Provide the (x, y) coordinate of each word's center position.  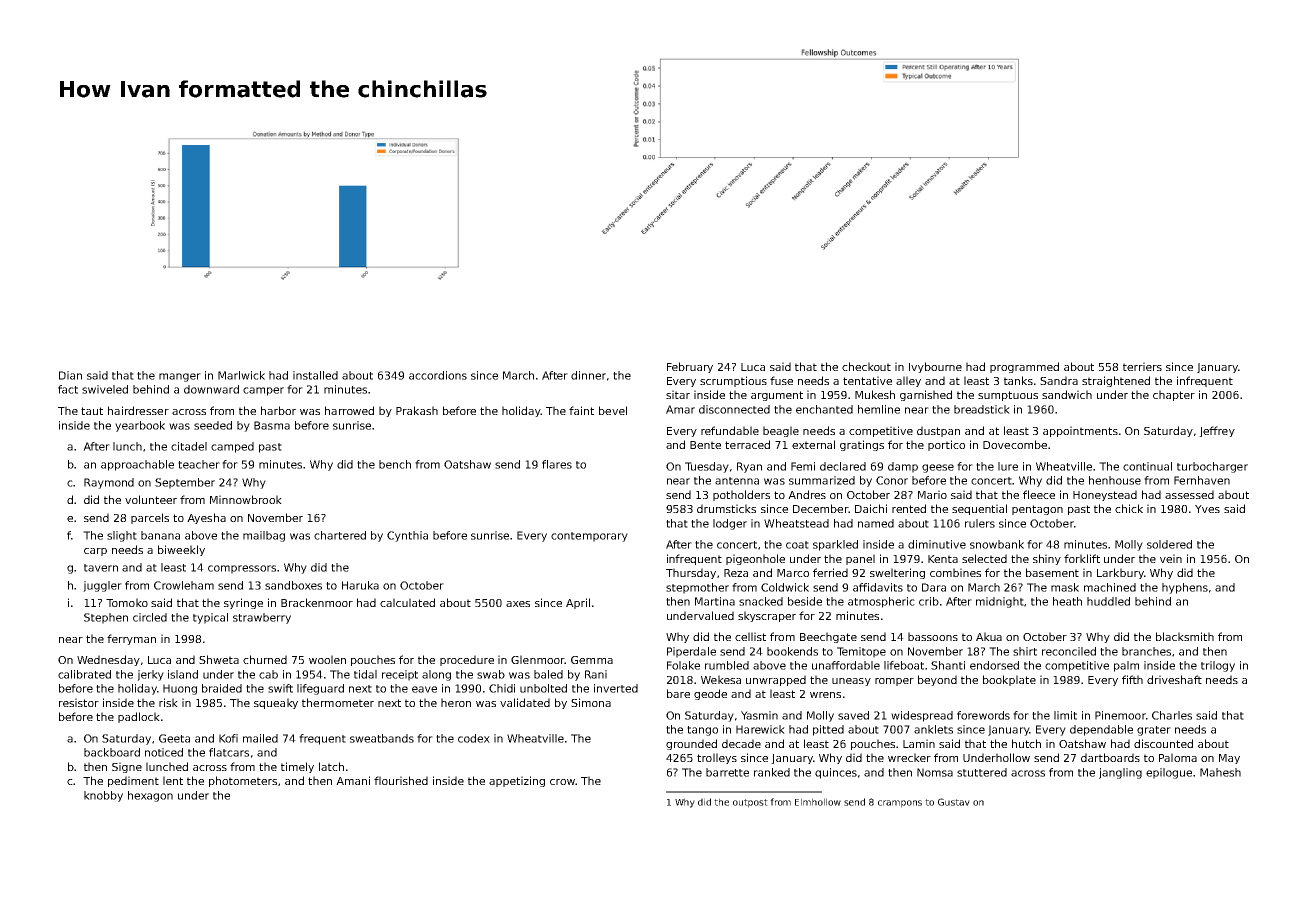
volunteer (151, 499)
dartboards (1110, 757)
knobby (103, 796)
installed (315, 375)
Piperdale (691, 652)
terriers (1142, 366)
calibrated (84, 674)
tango (702, 731)
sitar (678, 394)
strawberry (262, 618)
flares (557, 464)
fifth (1132, 679)
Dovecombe (1015, 444)
